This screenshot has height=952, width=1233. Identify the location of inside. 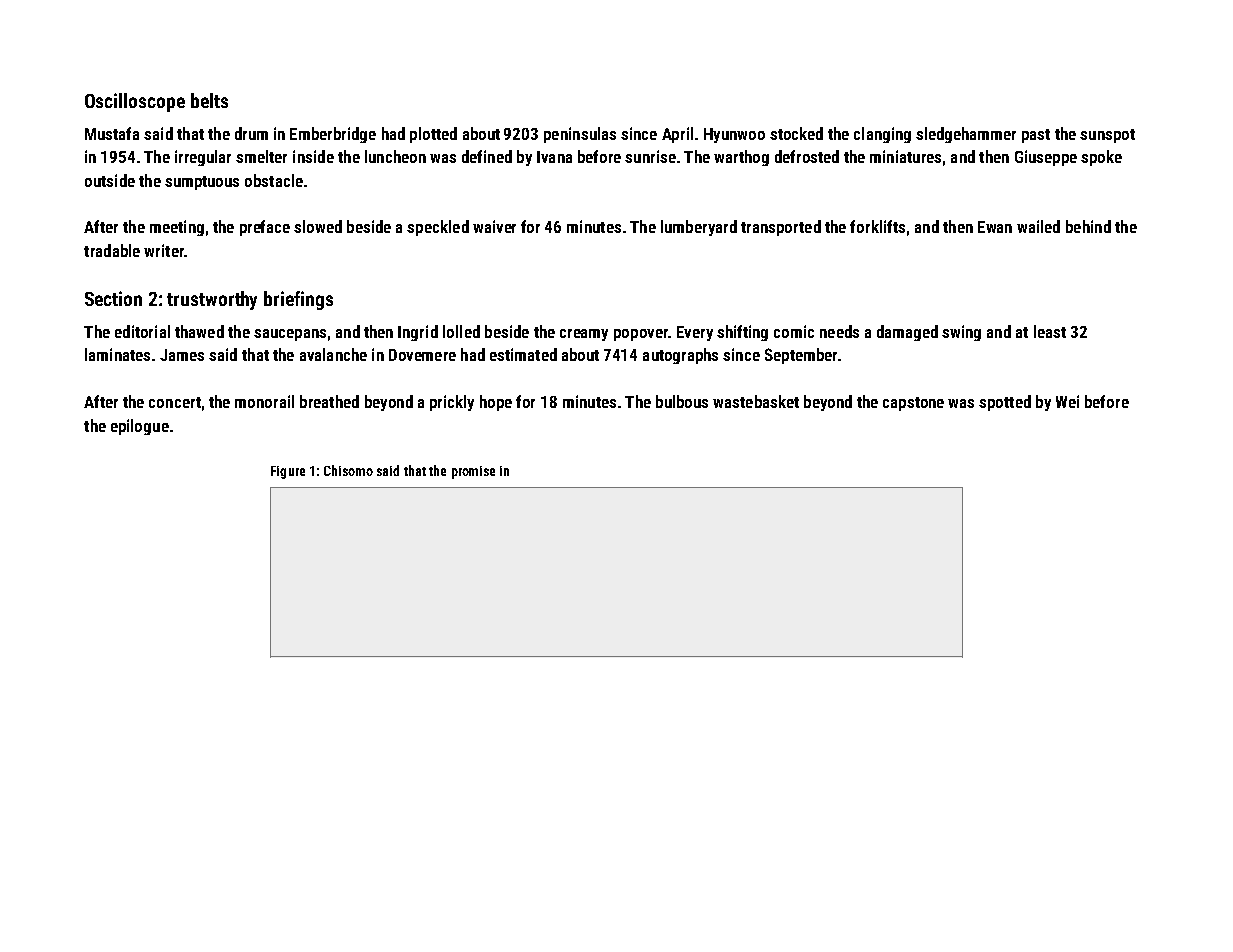
(313, 156).
